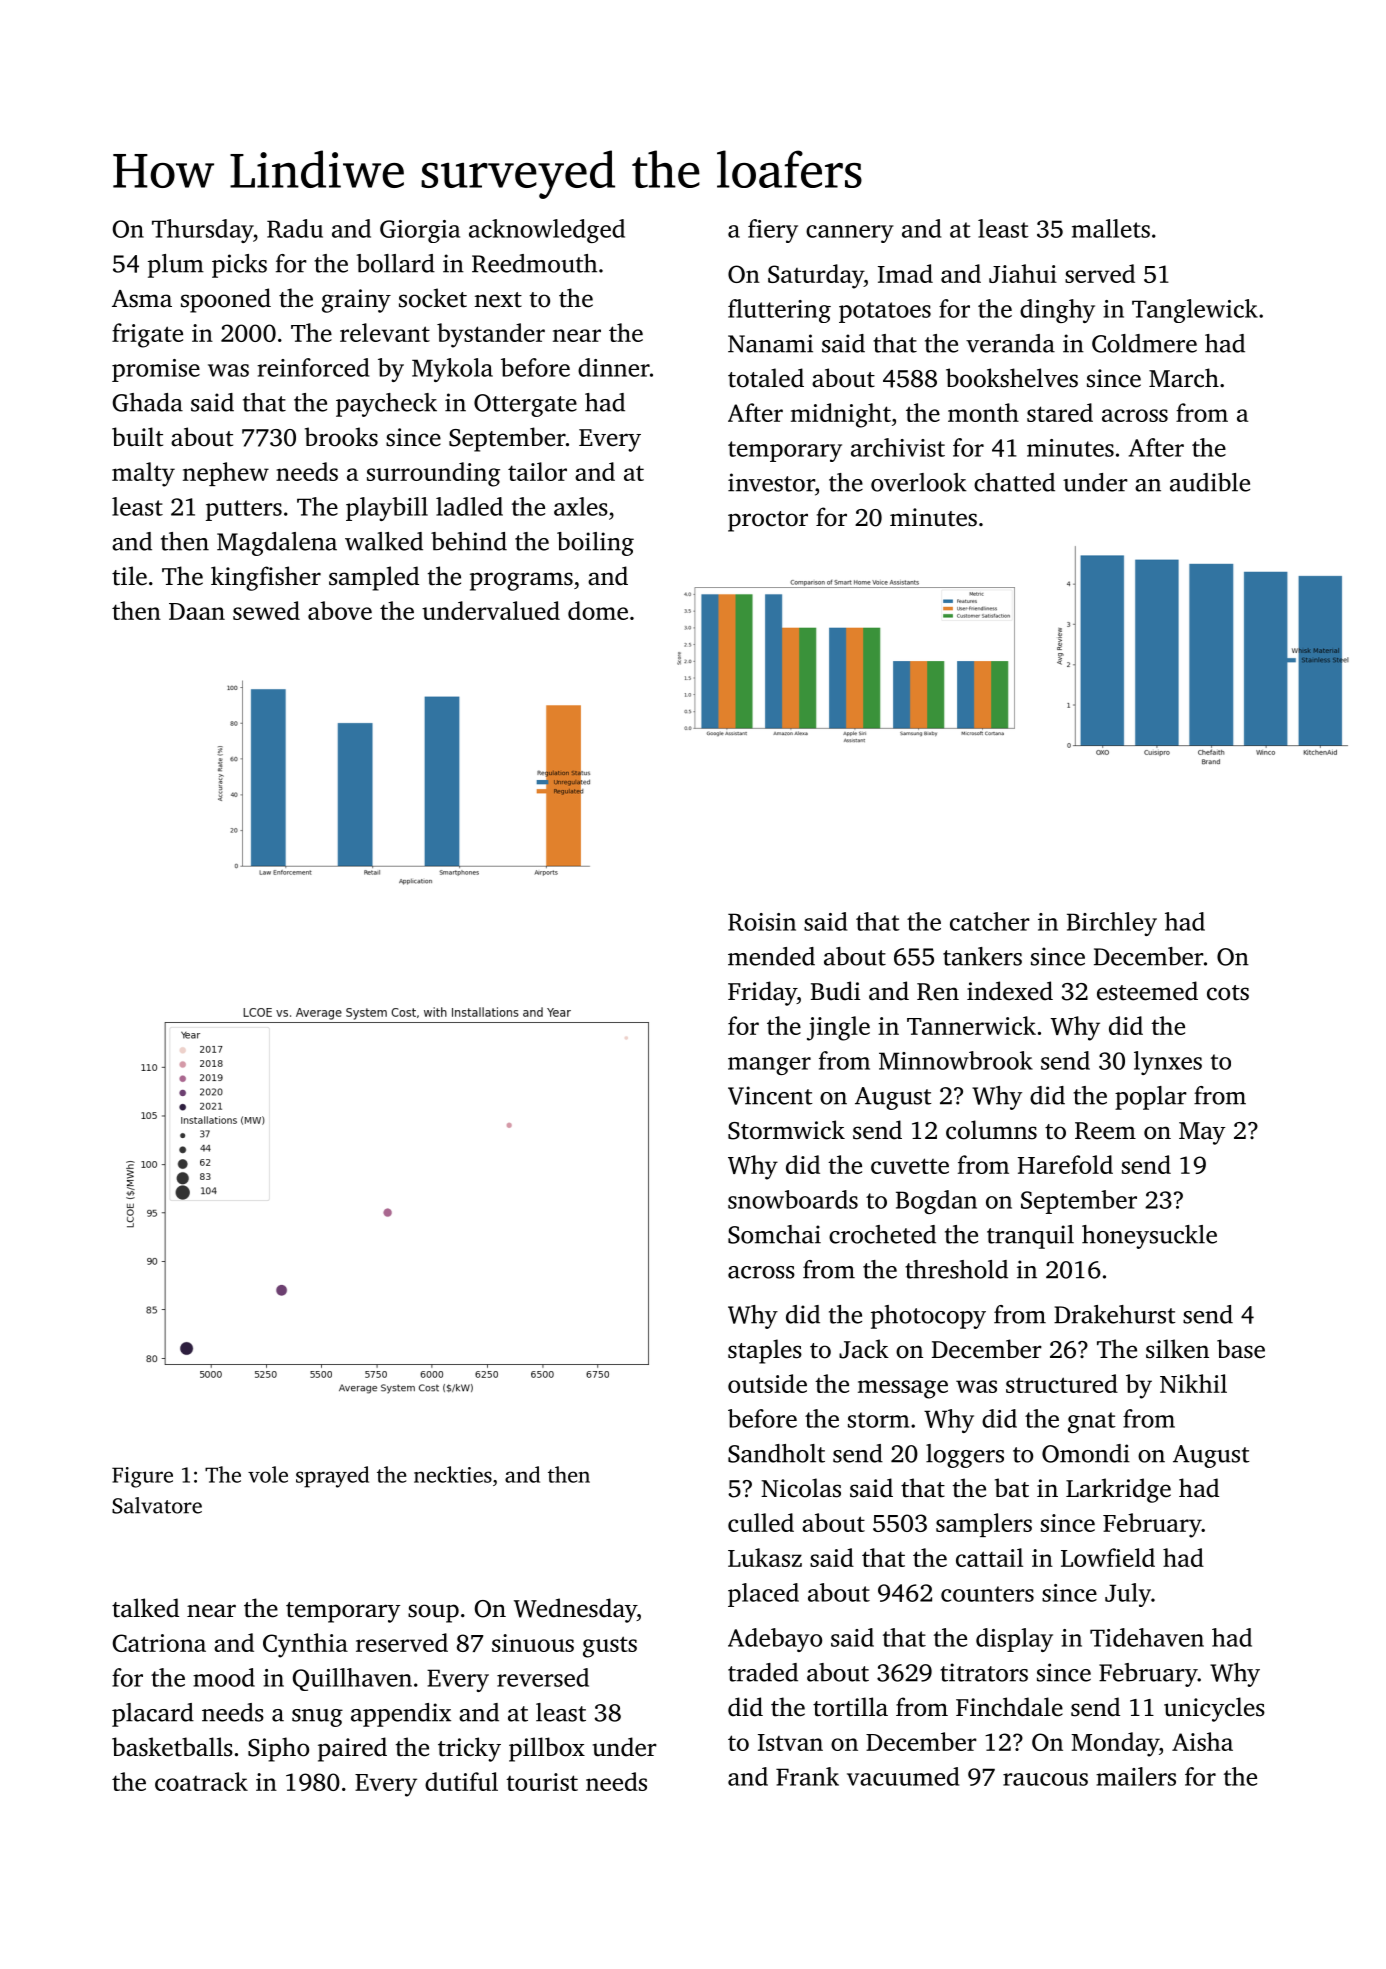  Describe the element at coordinates (145, 1608) in the document. I see `talked` at that location.
